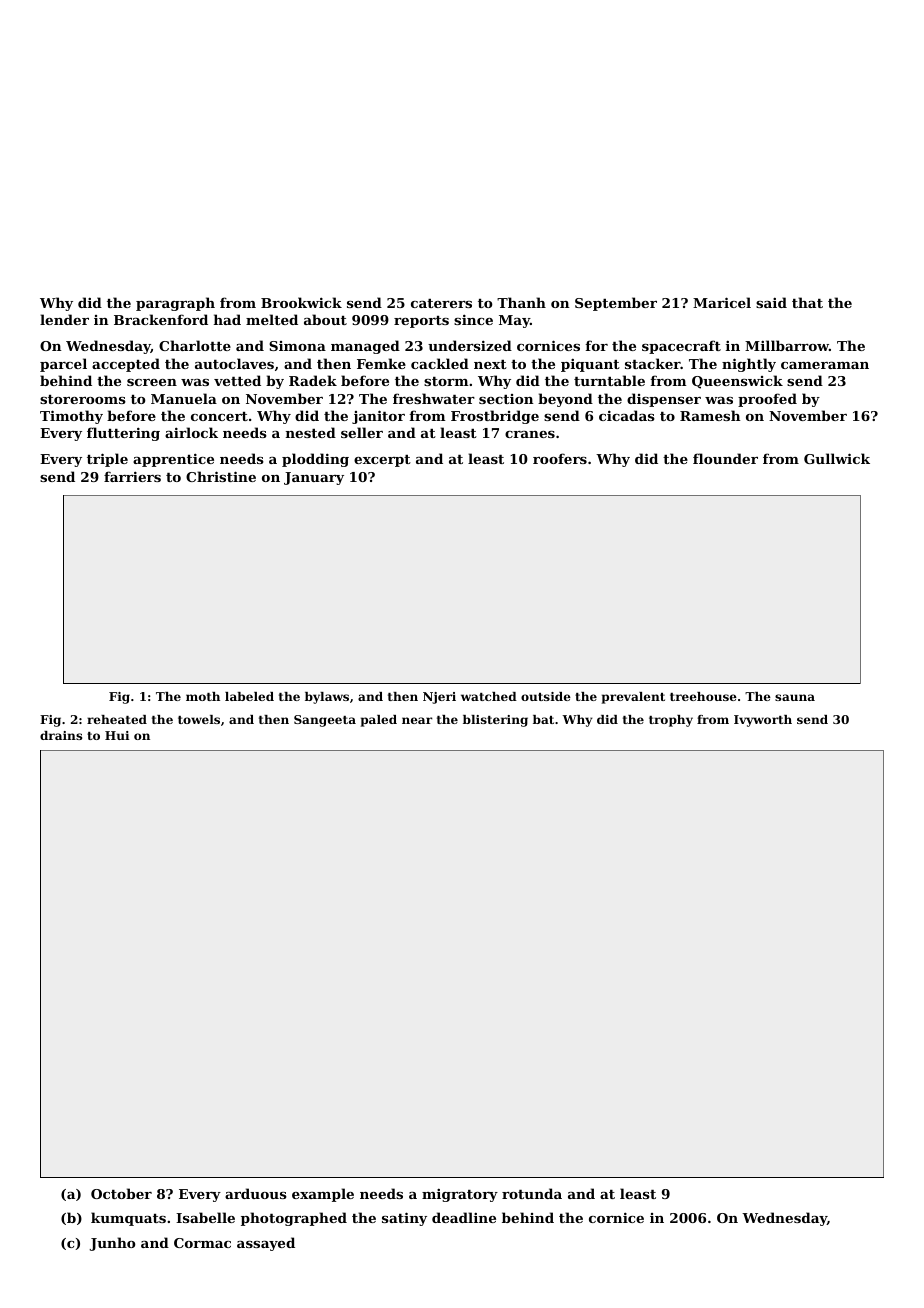 The width and height of the screenshot is (924, 1308). Describe the element at coordinates (446, 381) in the screenshot. I see `storm` at that location.
